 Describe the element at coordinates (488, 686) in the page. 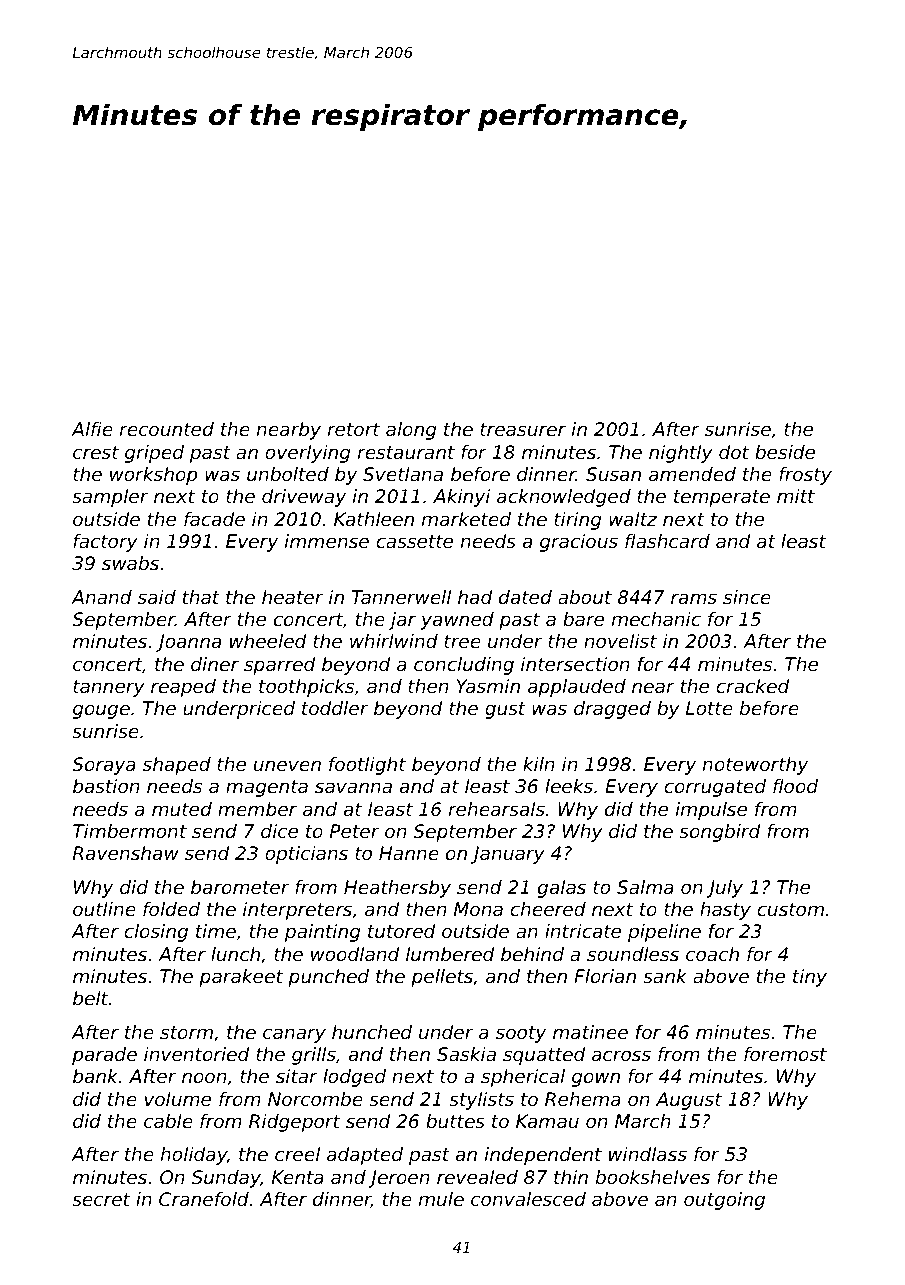

I see `Yasmin` at that location.
